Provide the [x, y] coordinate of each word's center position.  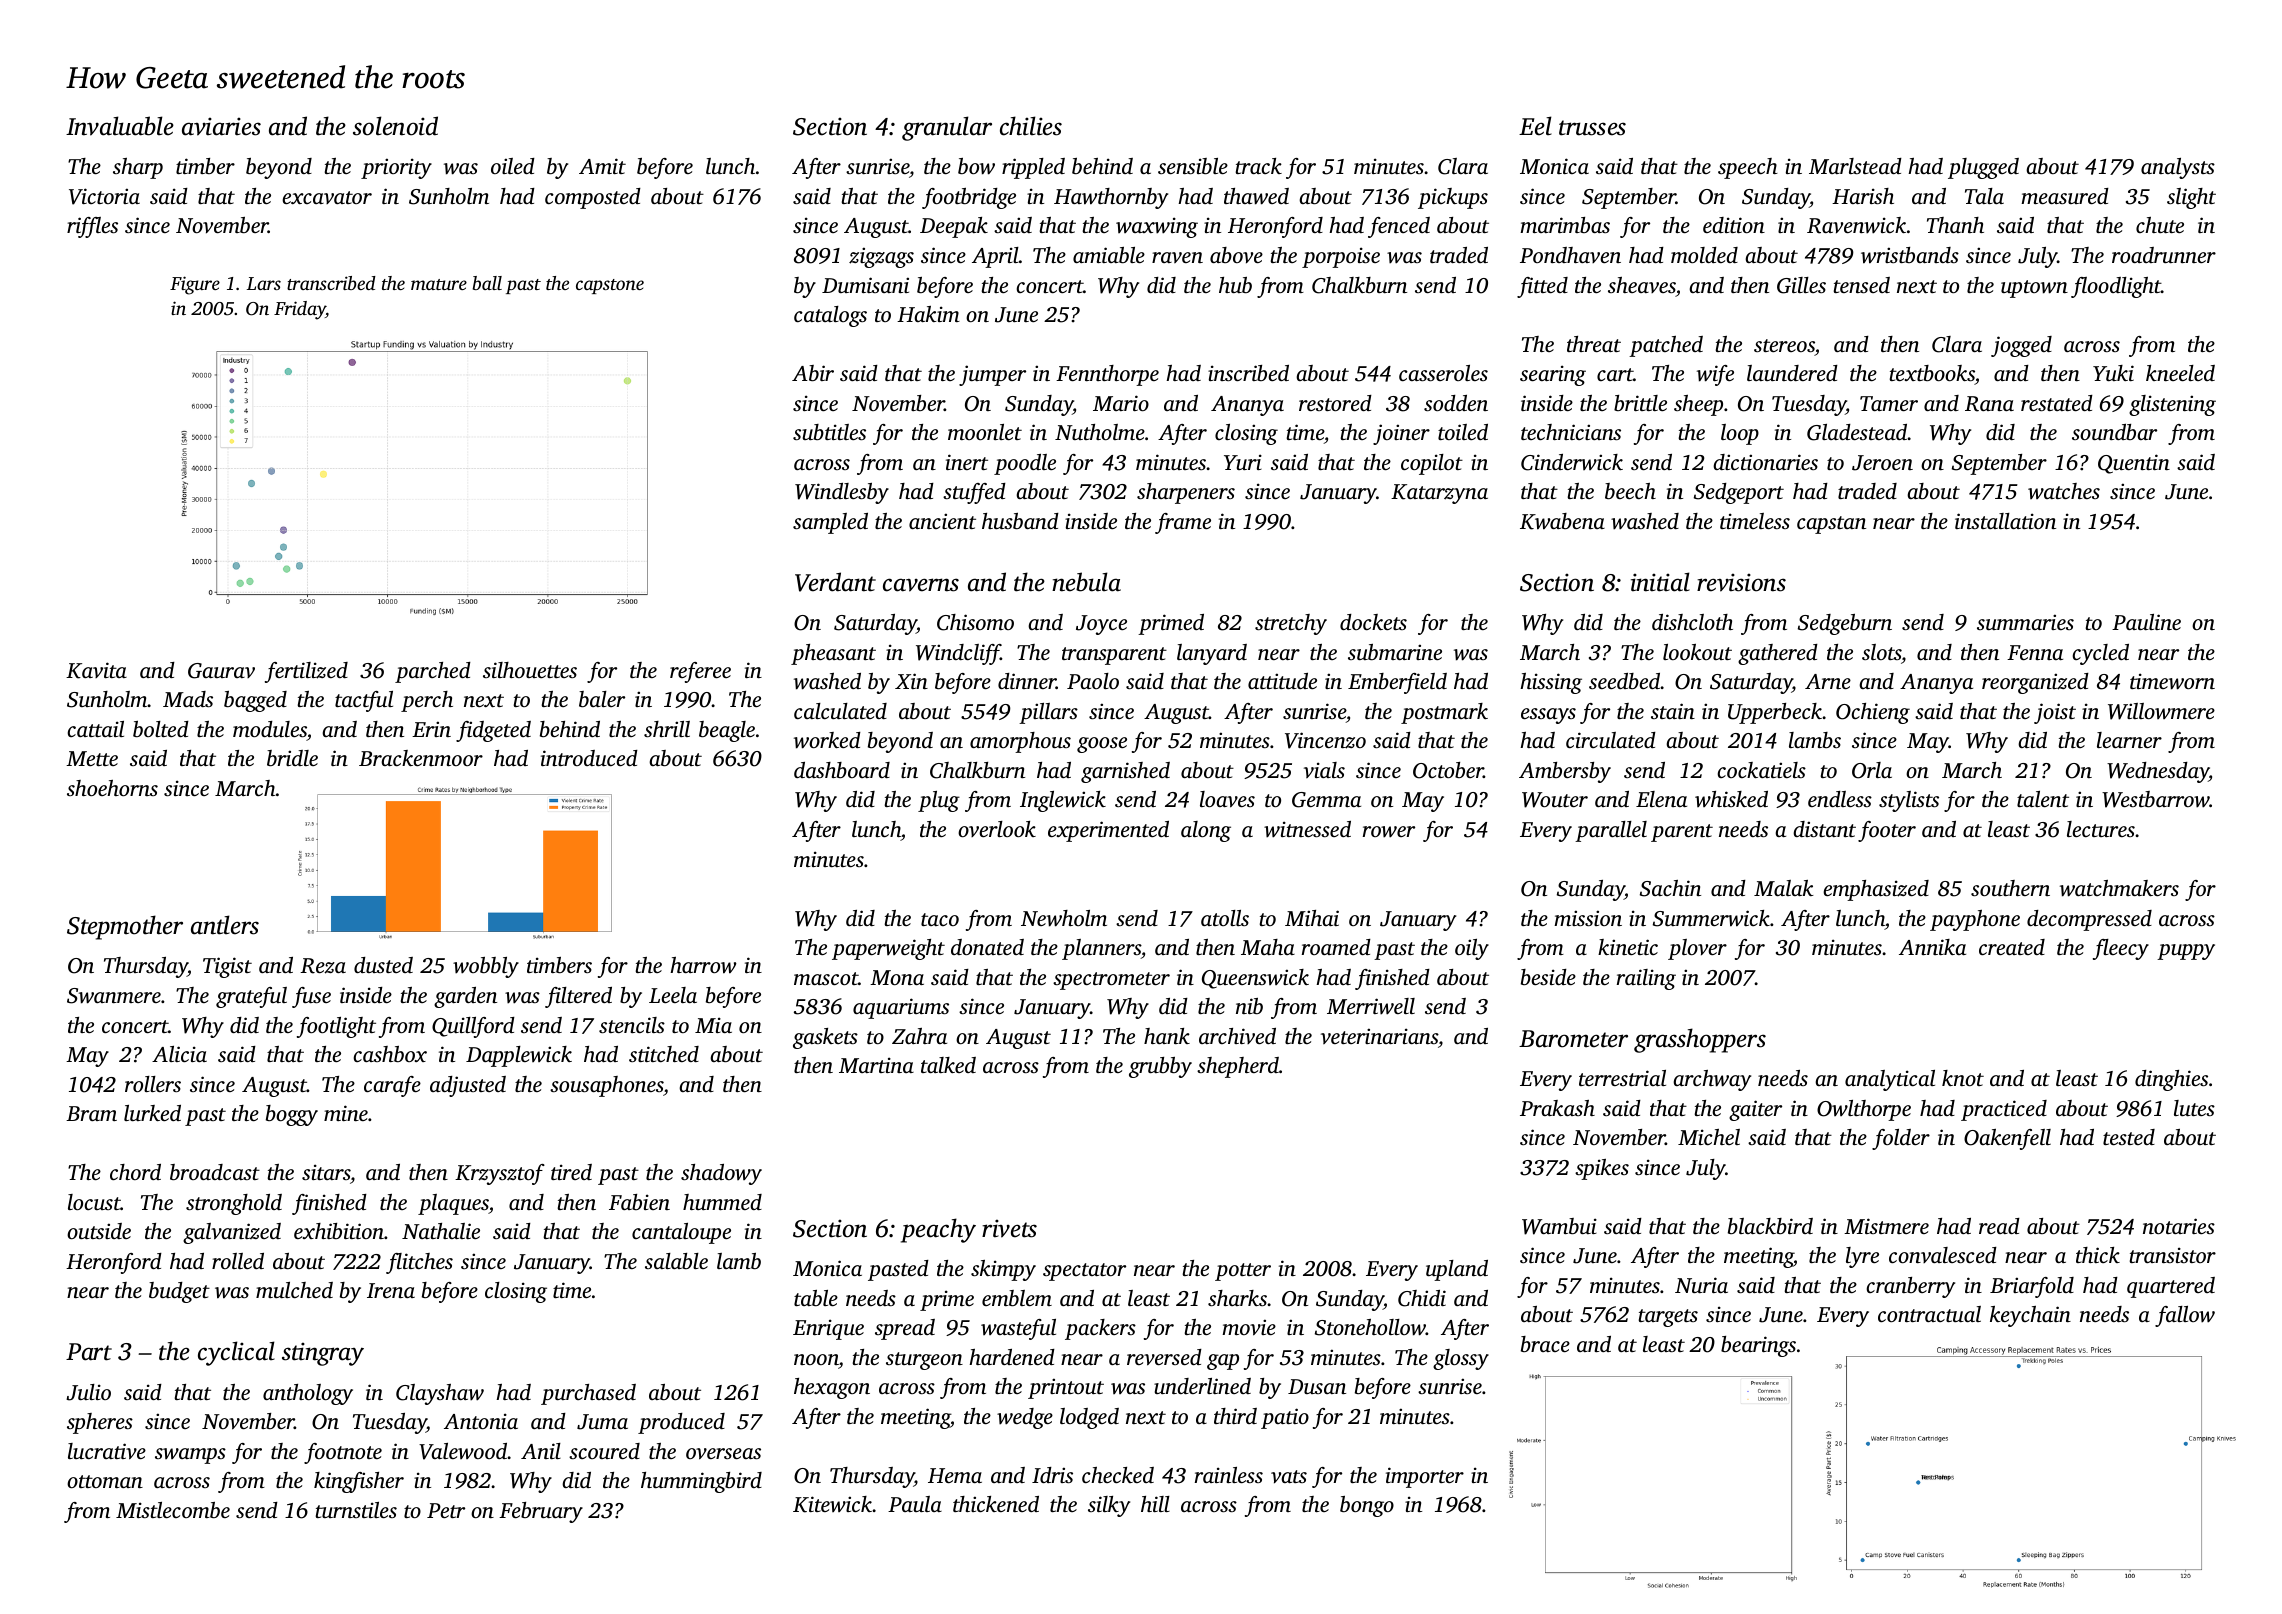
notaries [2179, 1226]
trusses [1592, 128]
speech [1748, 168]
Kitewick [832, 1504]
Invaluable [120, 126]
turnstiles [356, 1510]
